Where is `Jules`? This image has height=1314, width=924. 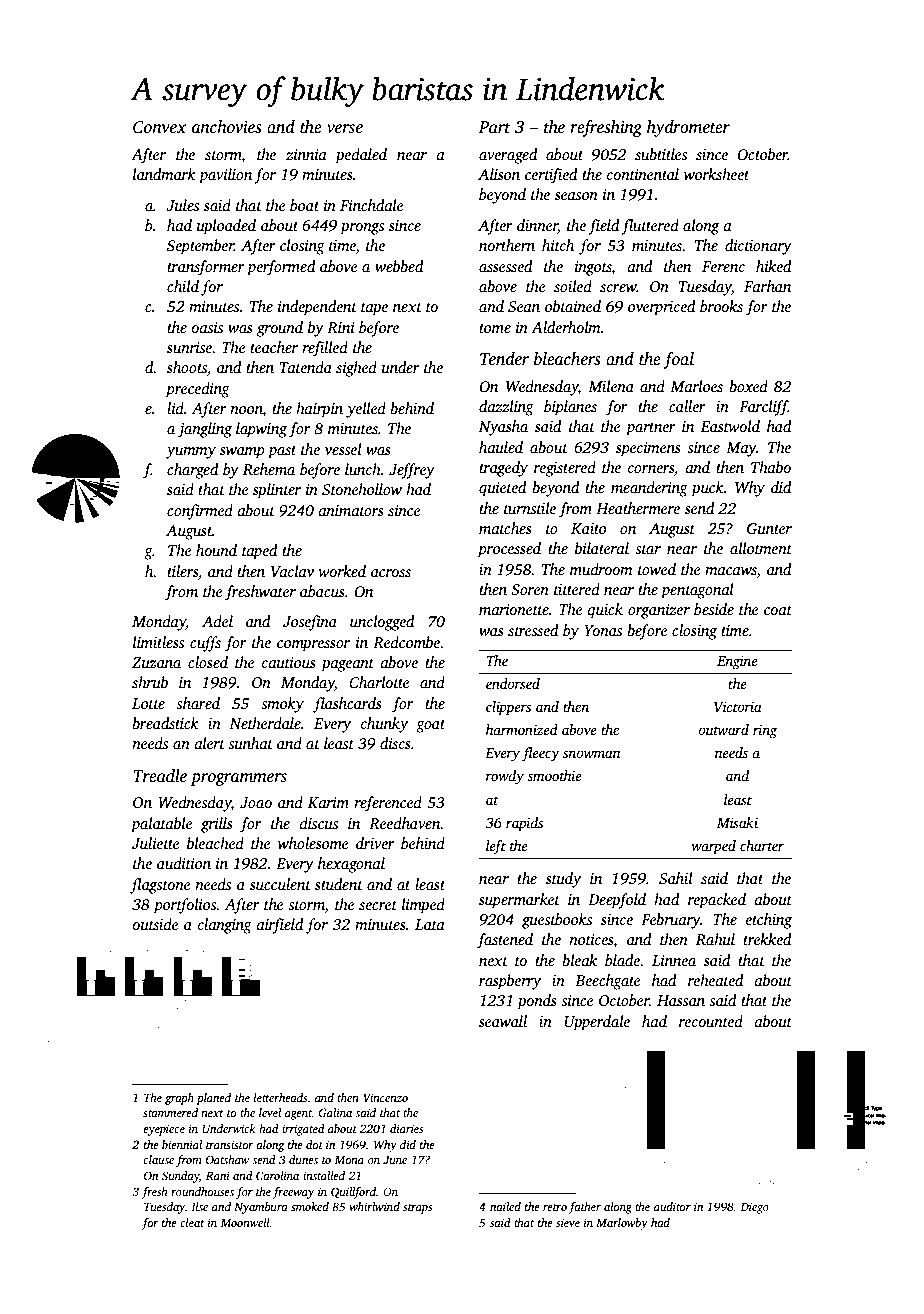
Jules is located at coordinates (182, 205).
